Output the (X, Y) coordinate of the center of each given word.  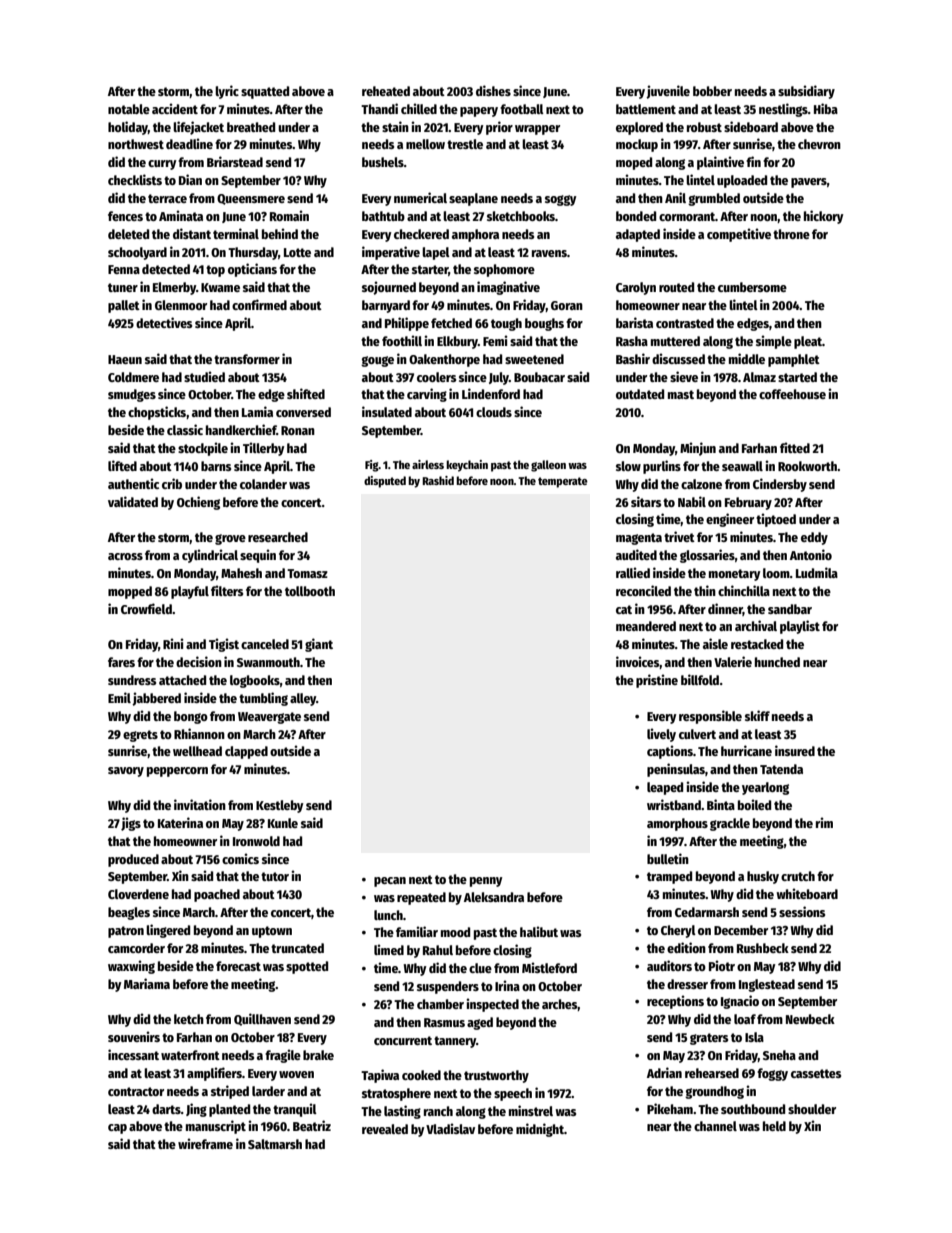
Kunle (283, 823)
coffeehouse (792, 394)
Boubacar (539, 377)
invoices (638, 662)
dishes (493, 90)
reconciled (643, 590)
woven (296, 1074)
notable (129, 109)
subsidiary (806, 92)
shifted (306, 393)
